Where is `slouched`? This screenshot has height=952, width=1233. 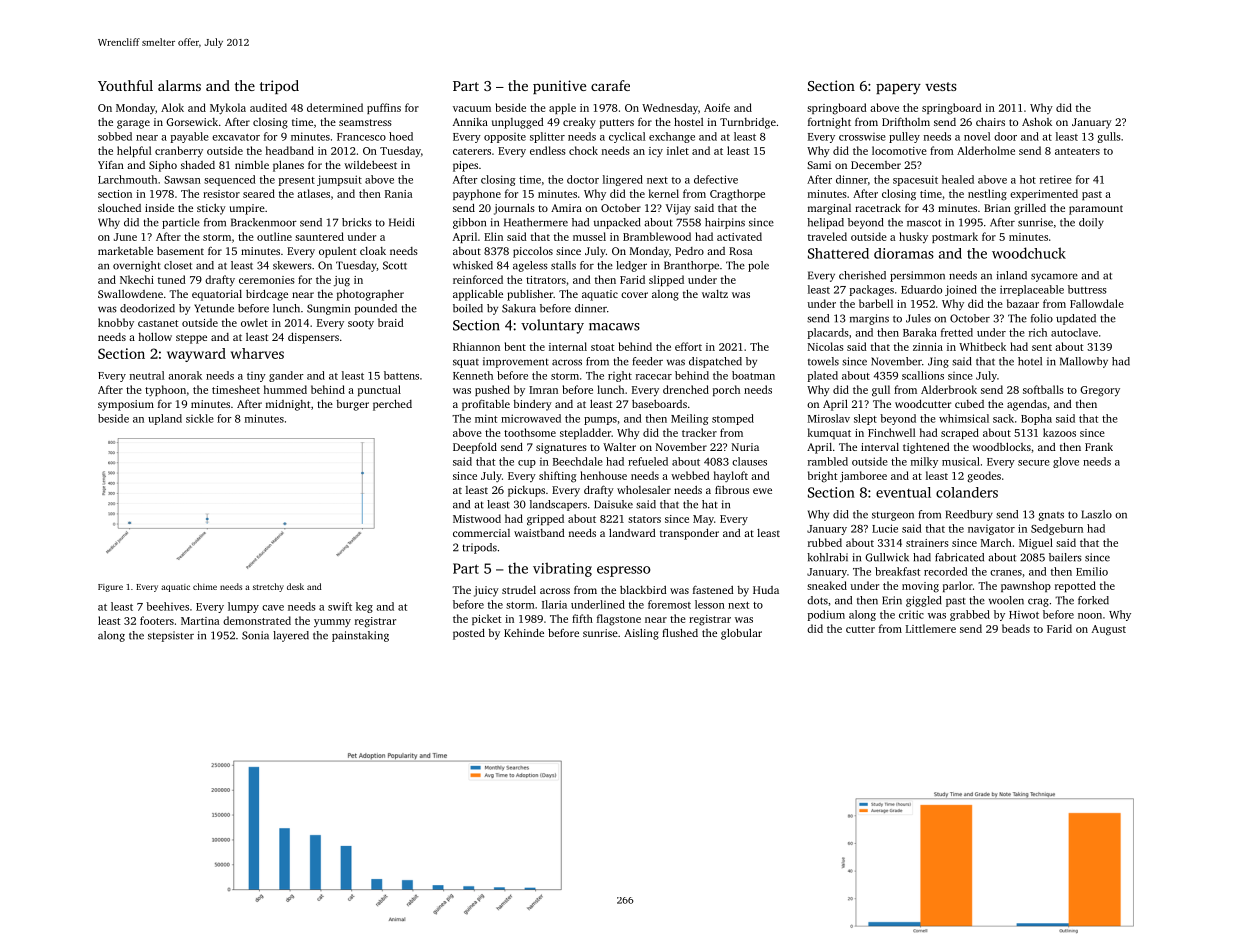
slouched is located at coordinates (119, 208).
